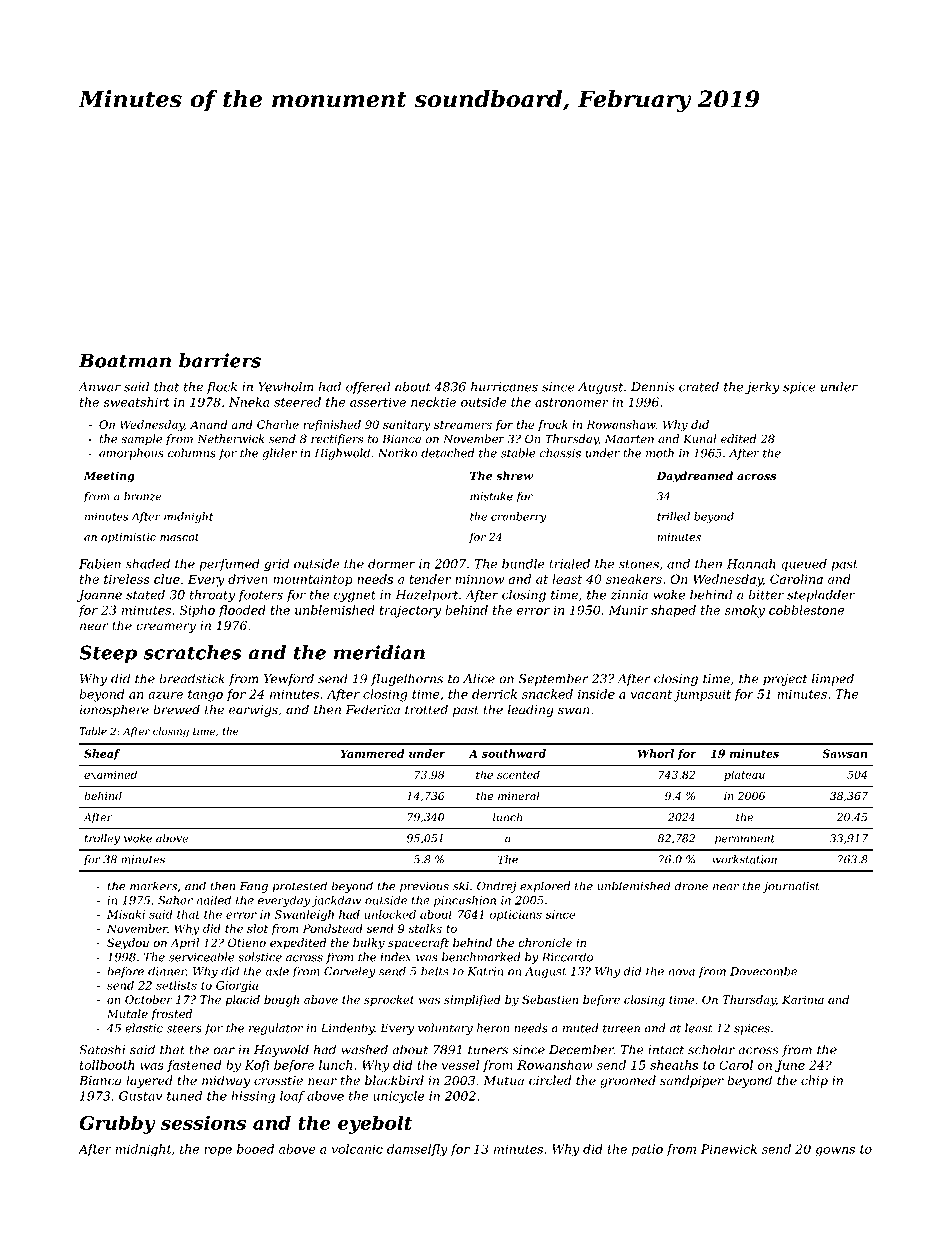 This screenshot has height=1233, width=952. What do you see at coordinates (333, 928) in the screenshot?
I see `Pondstead` at bounding box center [333, 928].
